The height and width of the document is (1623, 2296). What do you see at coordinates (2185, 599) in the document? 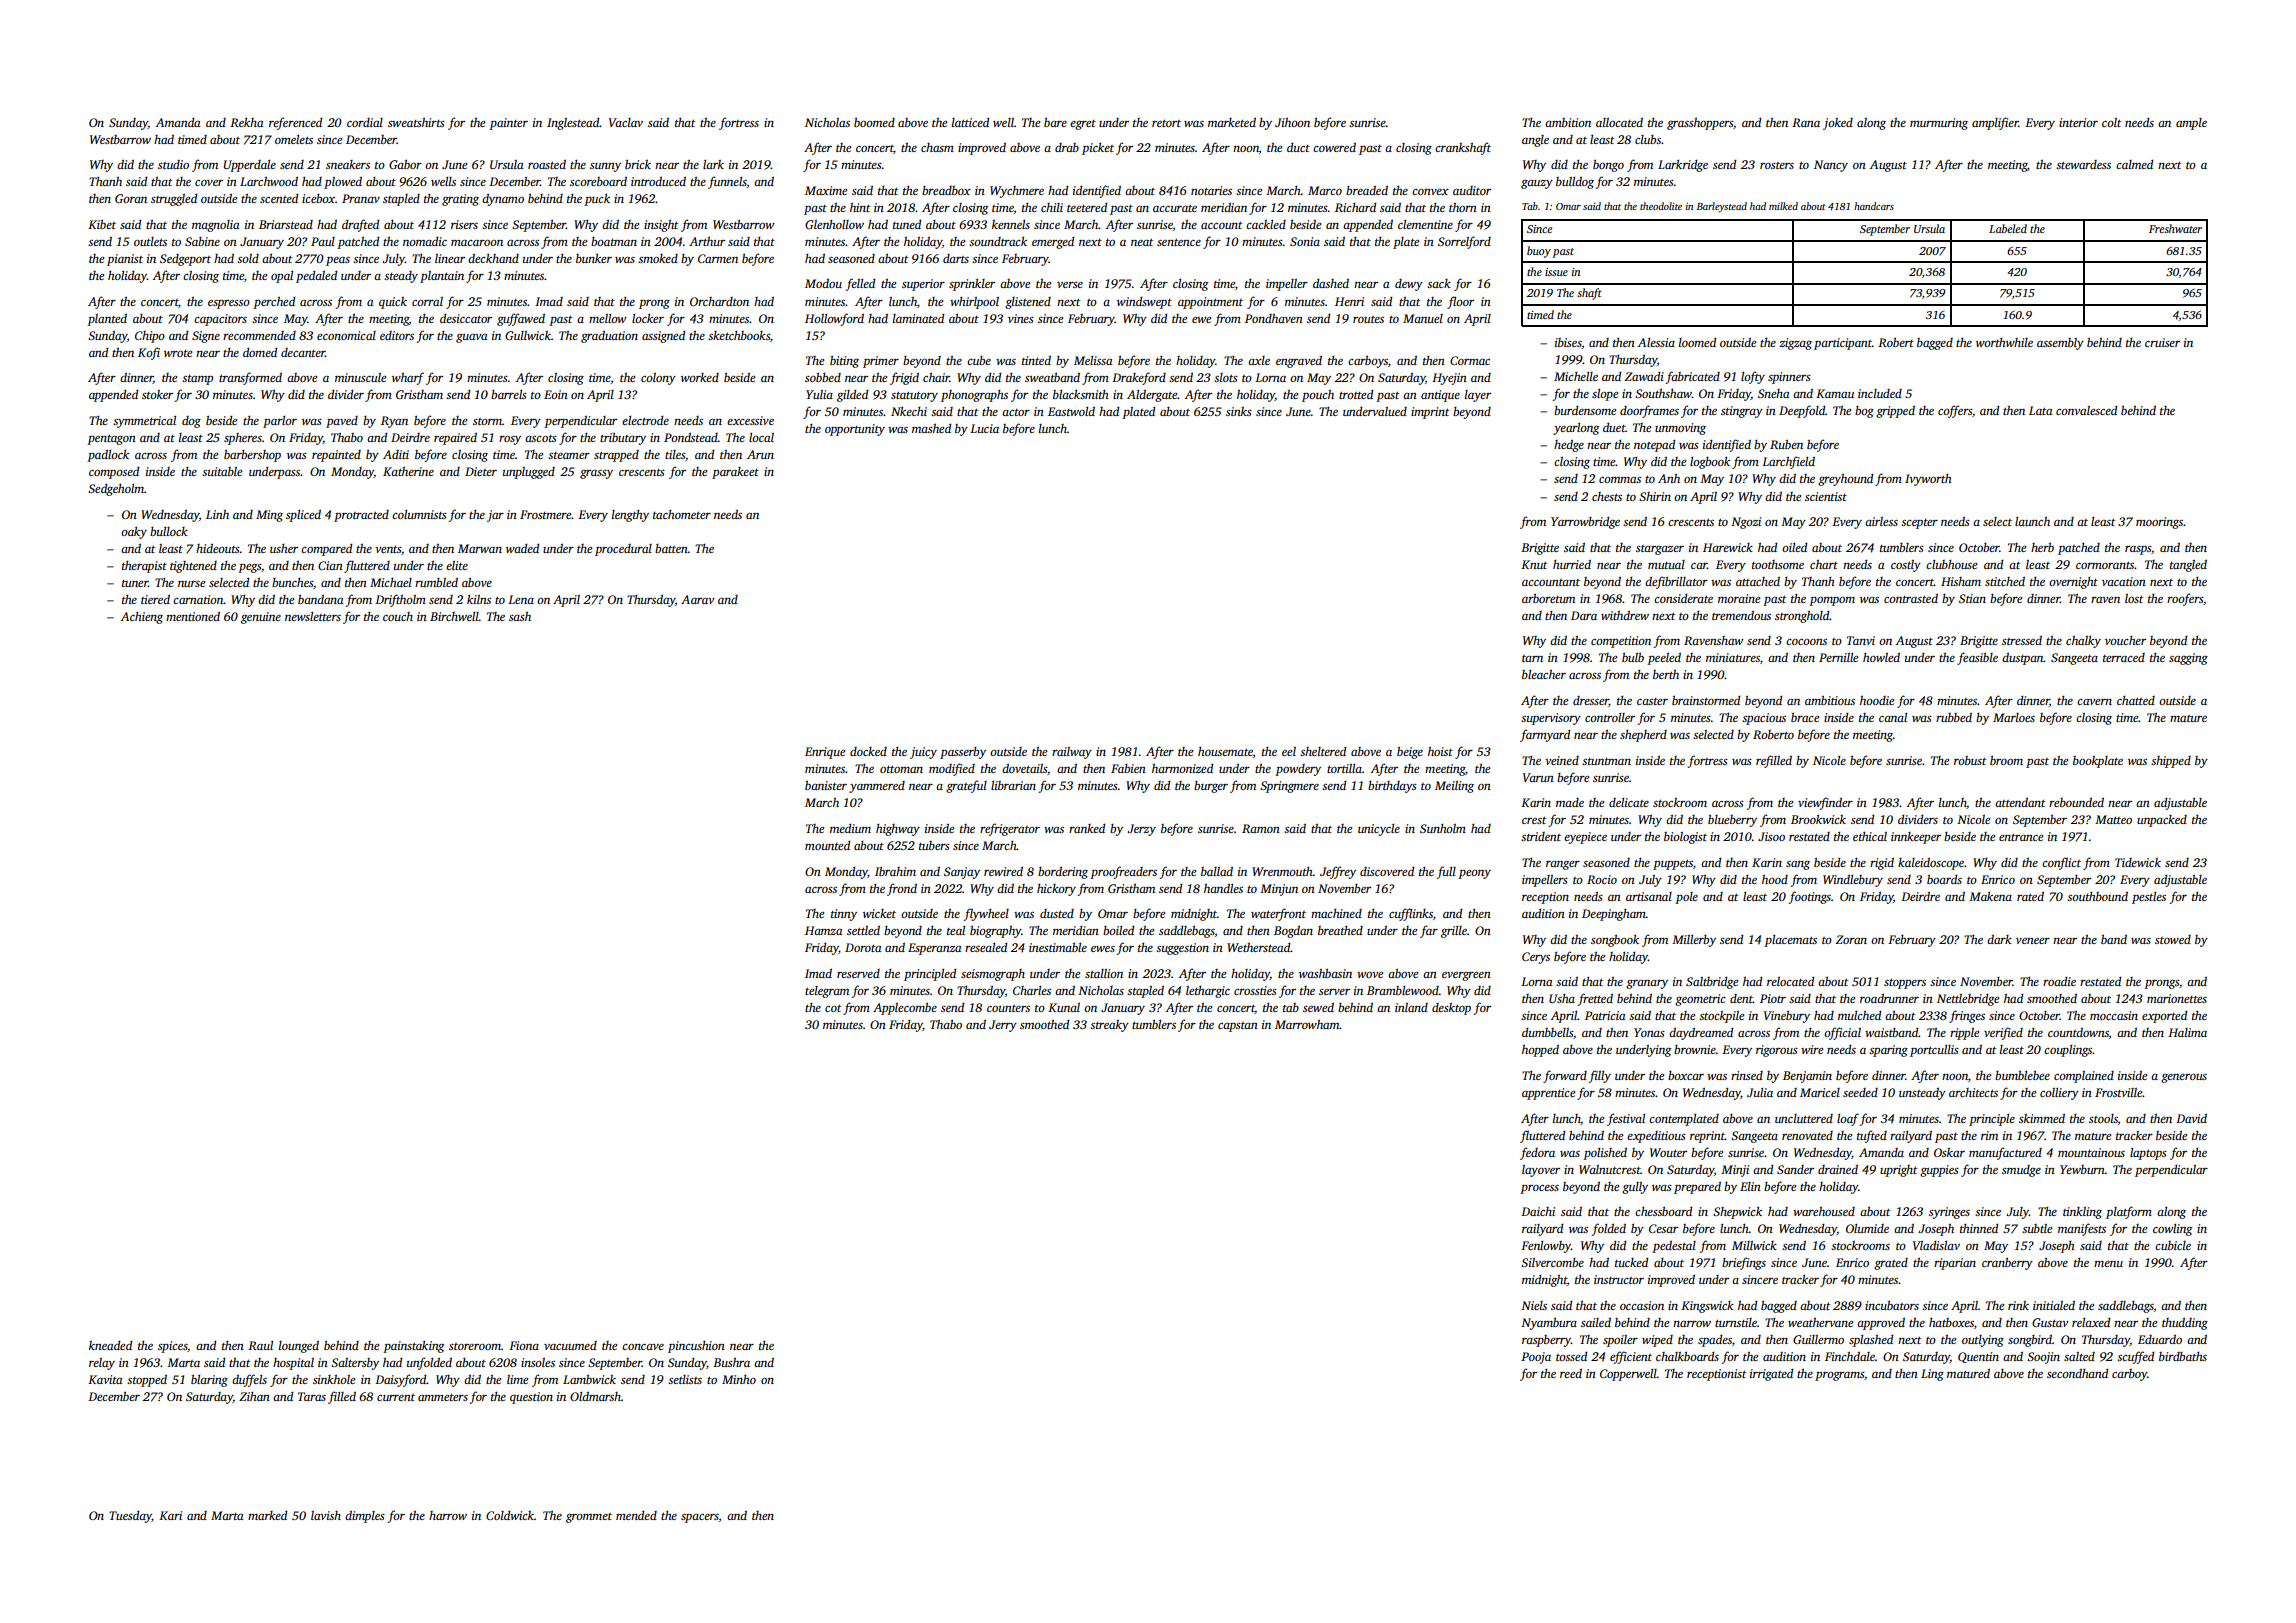
I see `roofers` at bounding box center [2185, 599].
